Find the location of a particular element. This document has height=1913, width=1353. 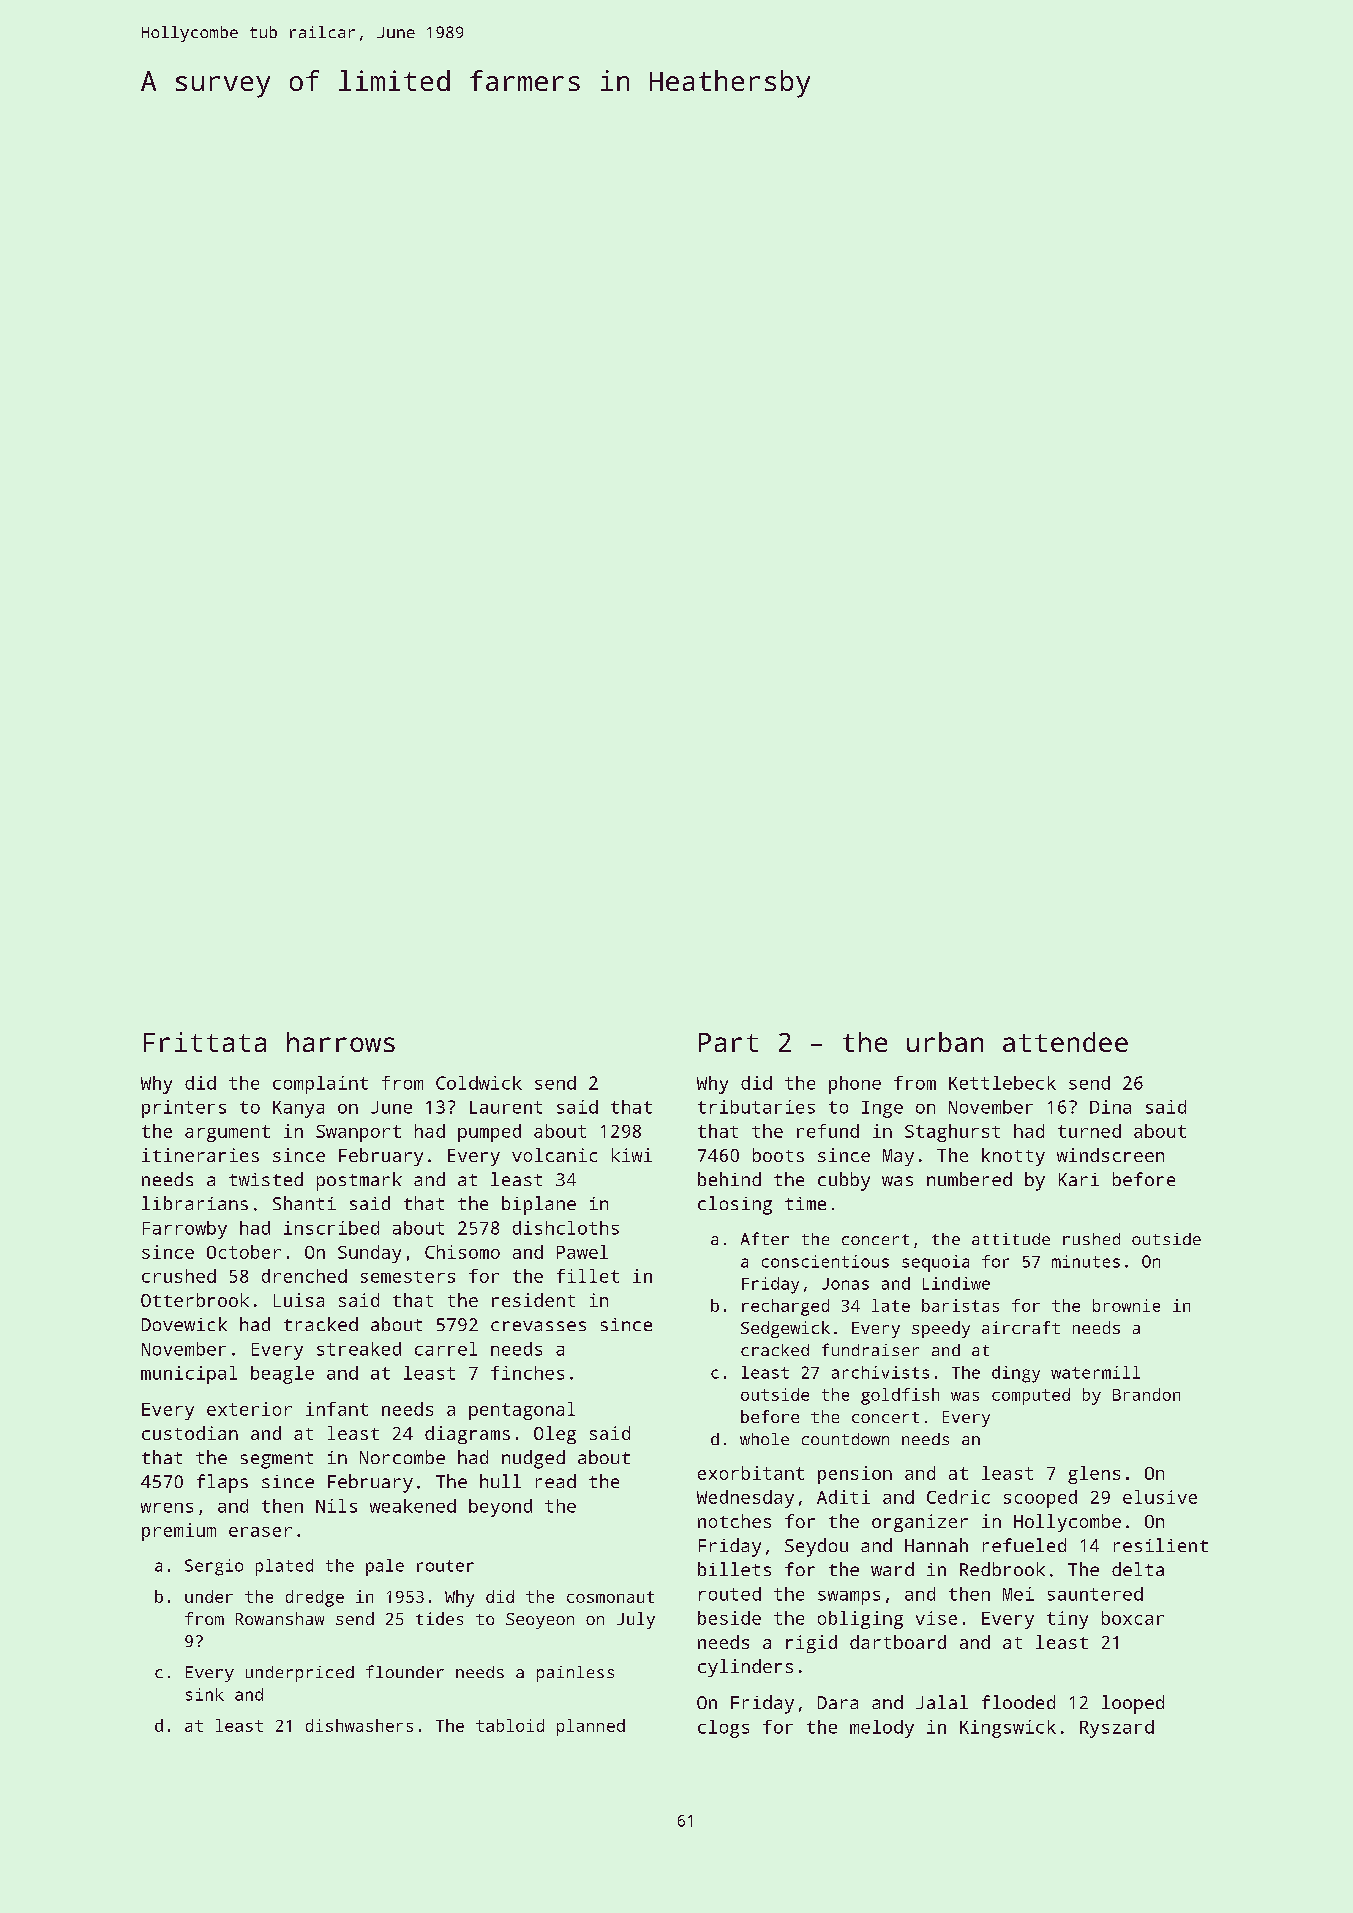

sink is located at coordinates (205, 1694).
